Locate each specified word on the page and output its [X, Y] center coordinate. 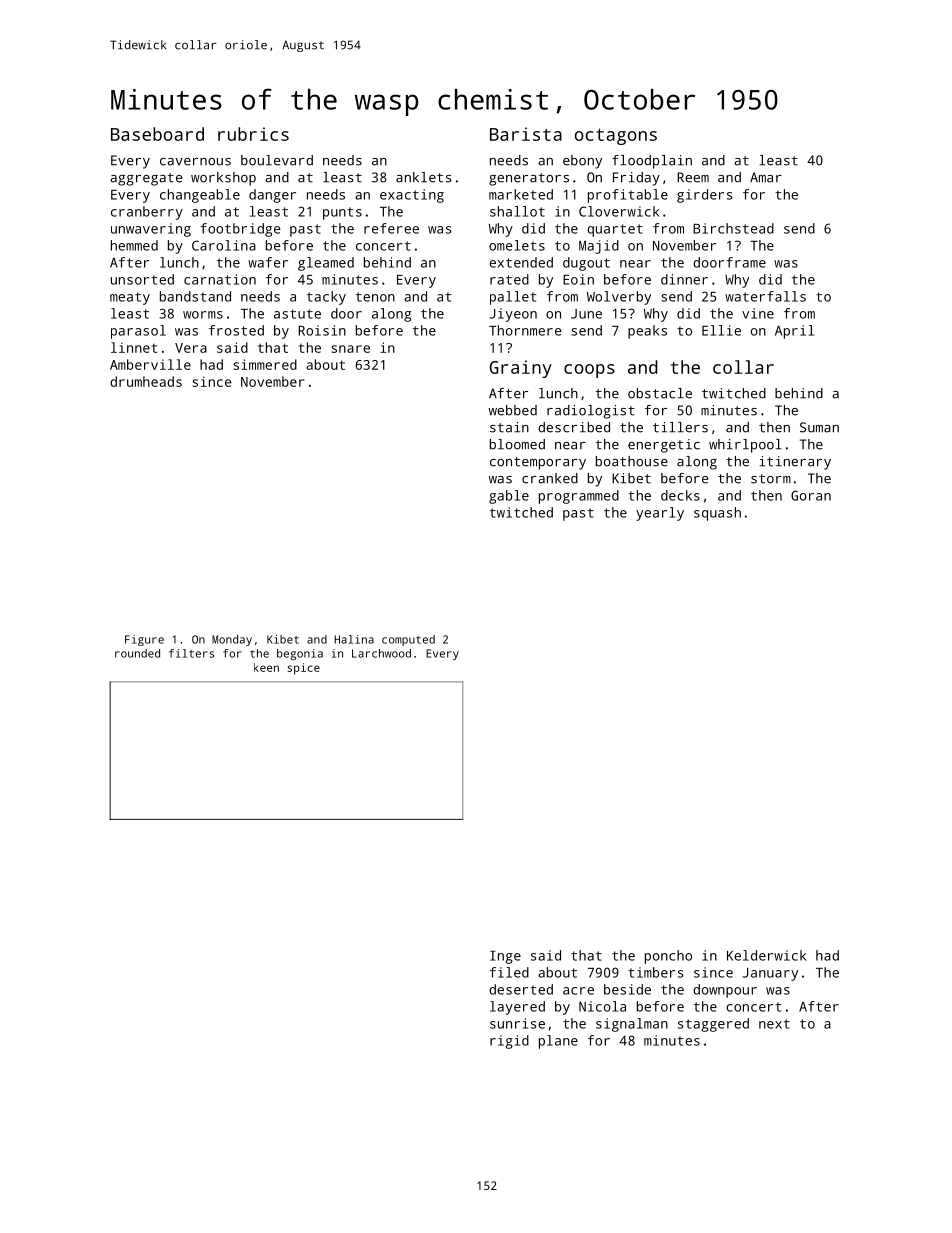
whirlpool [745, 446]
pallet [513, 298]
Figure [144, 640]
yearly [660, 514]
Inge [505, 957]
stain [509, 427]
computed [408, 640]
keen [266, 667]
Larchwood [381, 653]
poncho [668, 957]
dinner [684, 279]
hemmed [134, 245]
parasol [138, 332]
